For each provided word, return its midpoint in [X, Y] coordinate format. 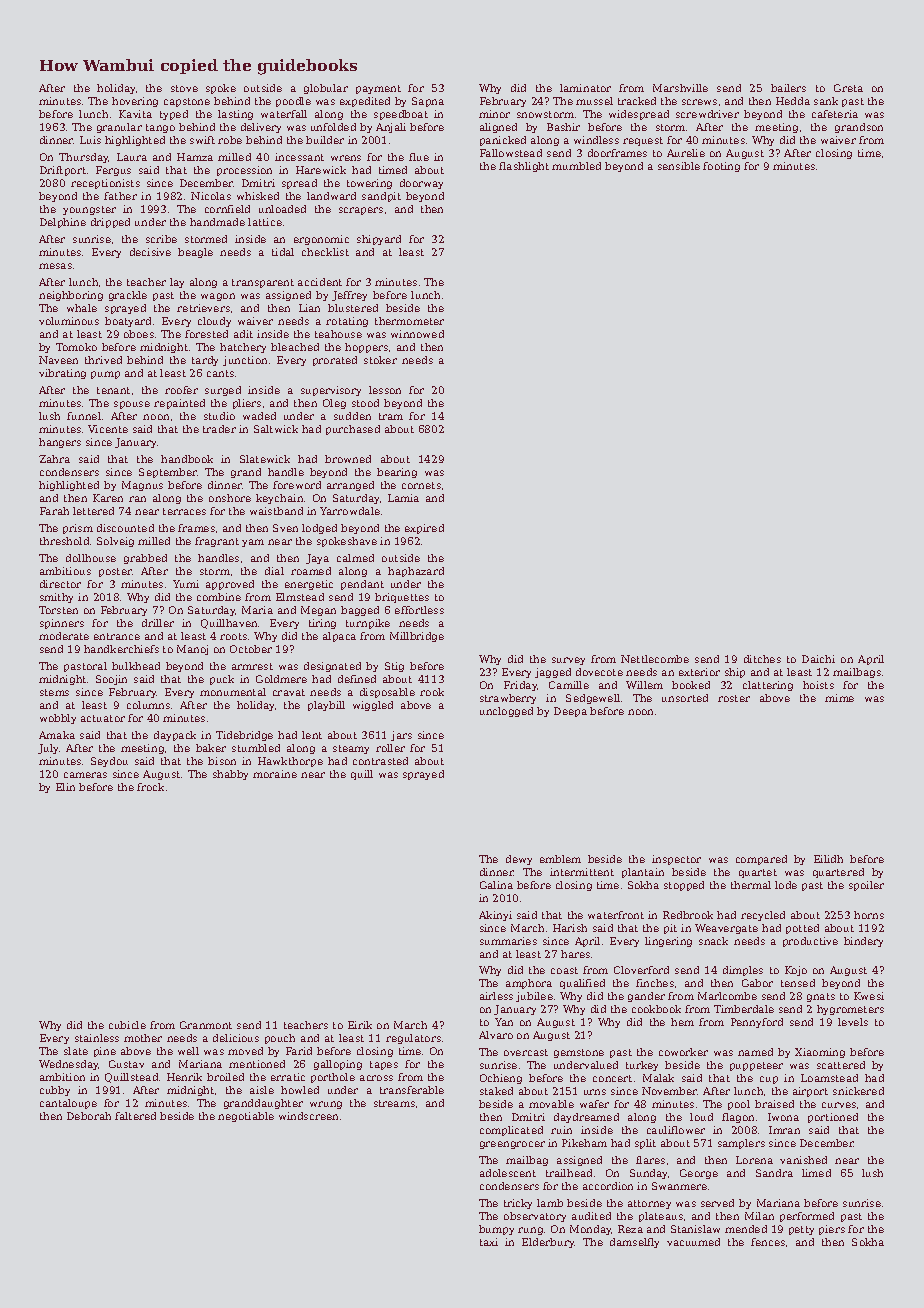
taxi [489, 1242]
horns [869, 915]
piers [832, 1230]
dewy [519, 860]
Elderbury [548, 1243]
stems [54, 692]
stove [184, 88]
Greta [848, 88]
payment [378, 89]
